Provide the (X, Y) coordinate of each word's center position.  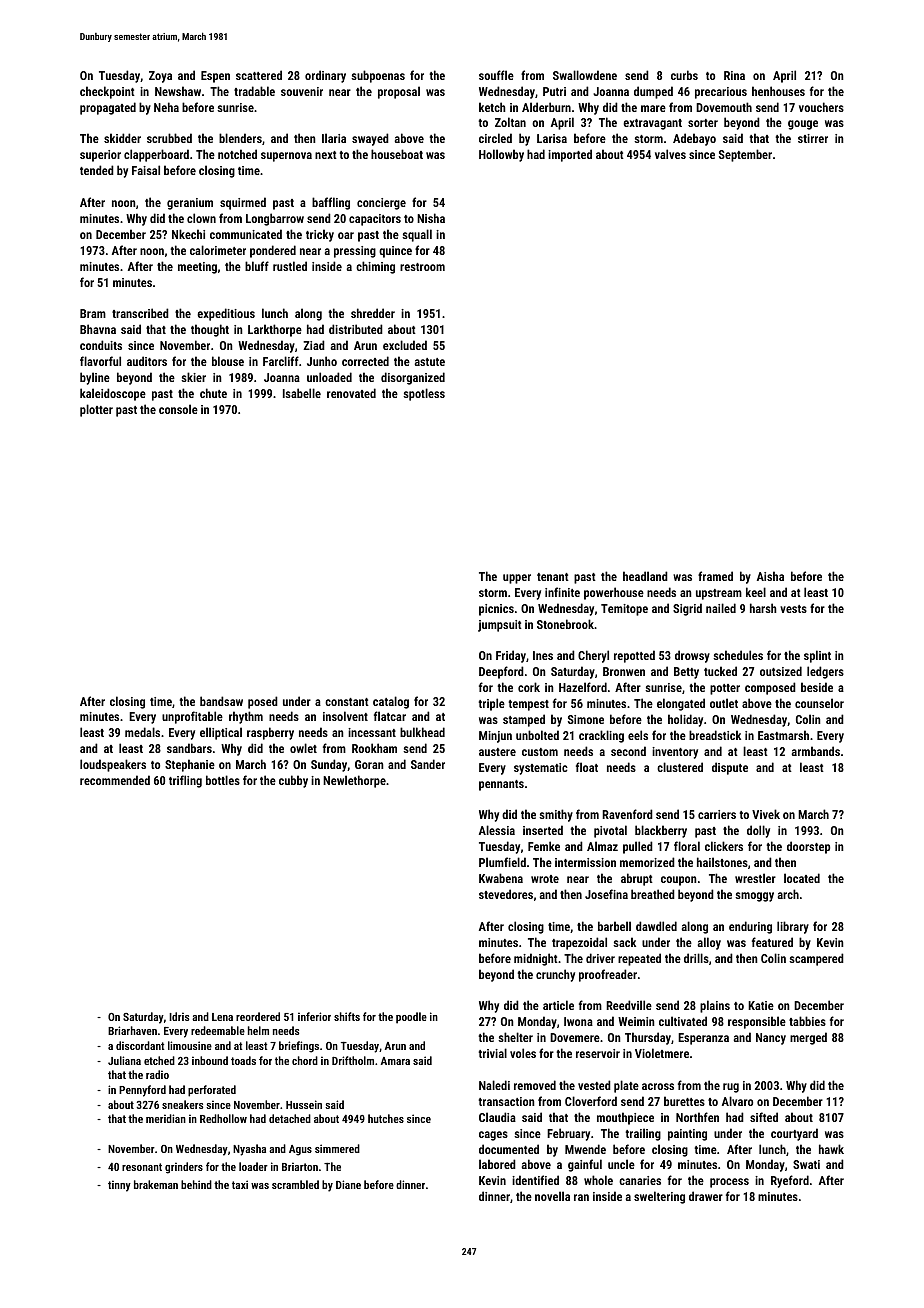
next (326, 155)
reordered (258, 1016)
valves (670, 154)
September (745, 155)
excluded (405, 345)
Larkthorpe (275, 330)
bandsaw (221, 701)
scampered (816, 959)
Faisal (146, 170)
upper (517, 579)
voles (523, 1053)
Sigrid (687, 609)
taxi (240, 1184)
